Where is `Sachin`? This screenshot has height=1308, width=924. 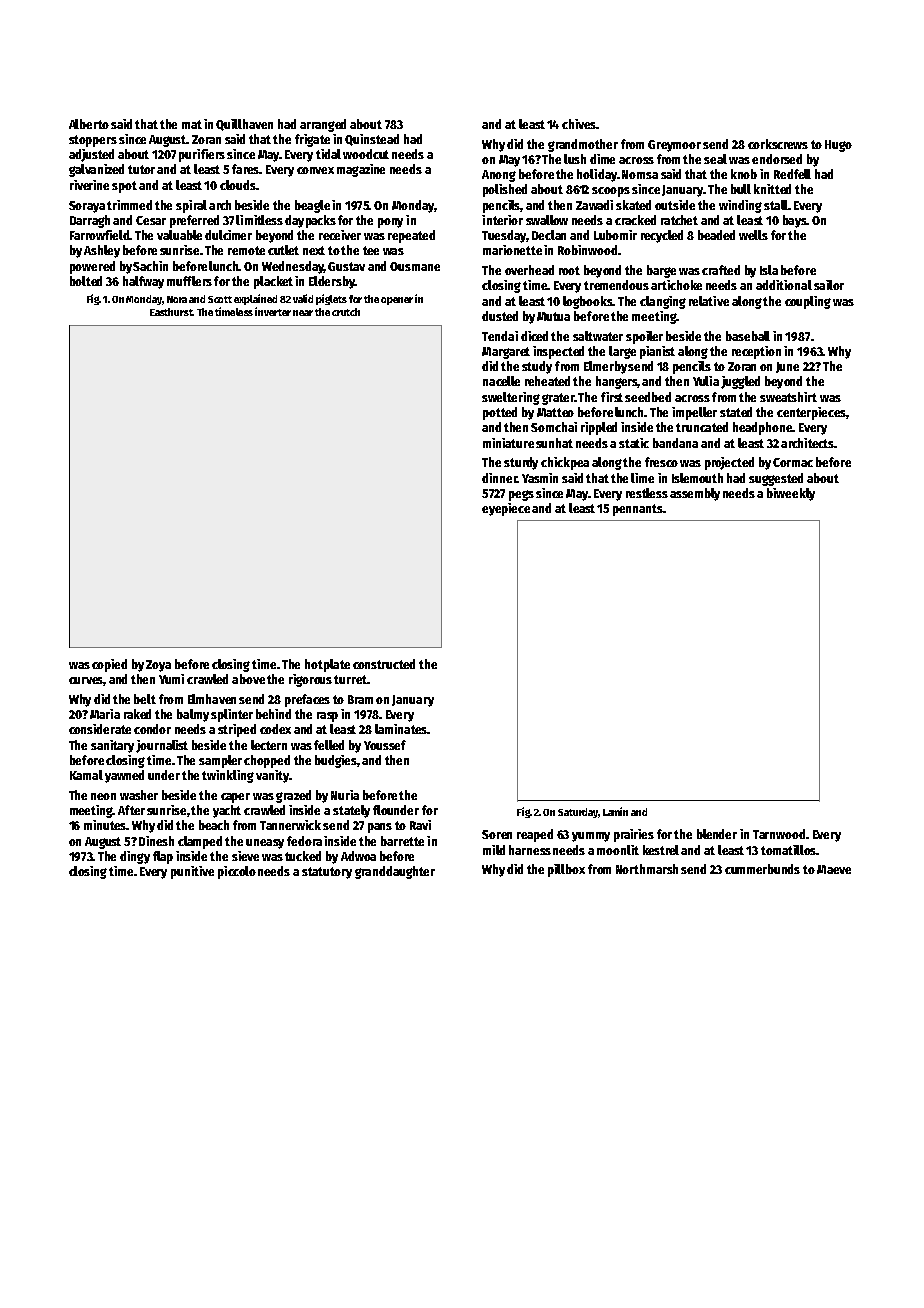
Sachin is located at coordinates (150, 266).
